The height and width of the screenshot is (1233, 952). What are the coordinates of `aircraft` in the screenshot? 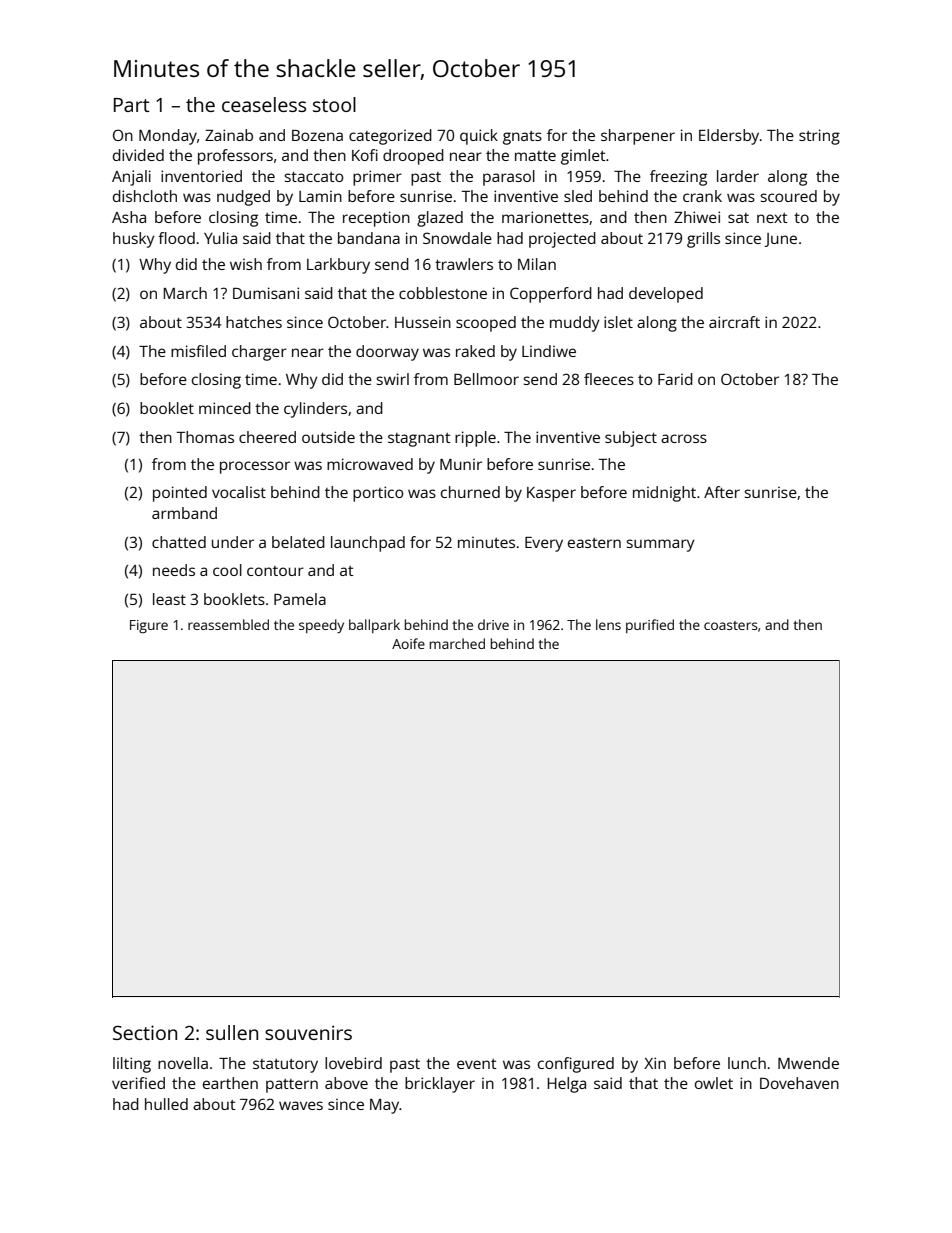 It's located at (734, 322).
